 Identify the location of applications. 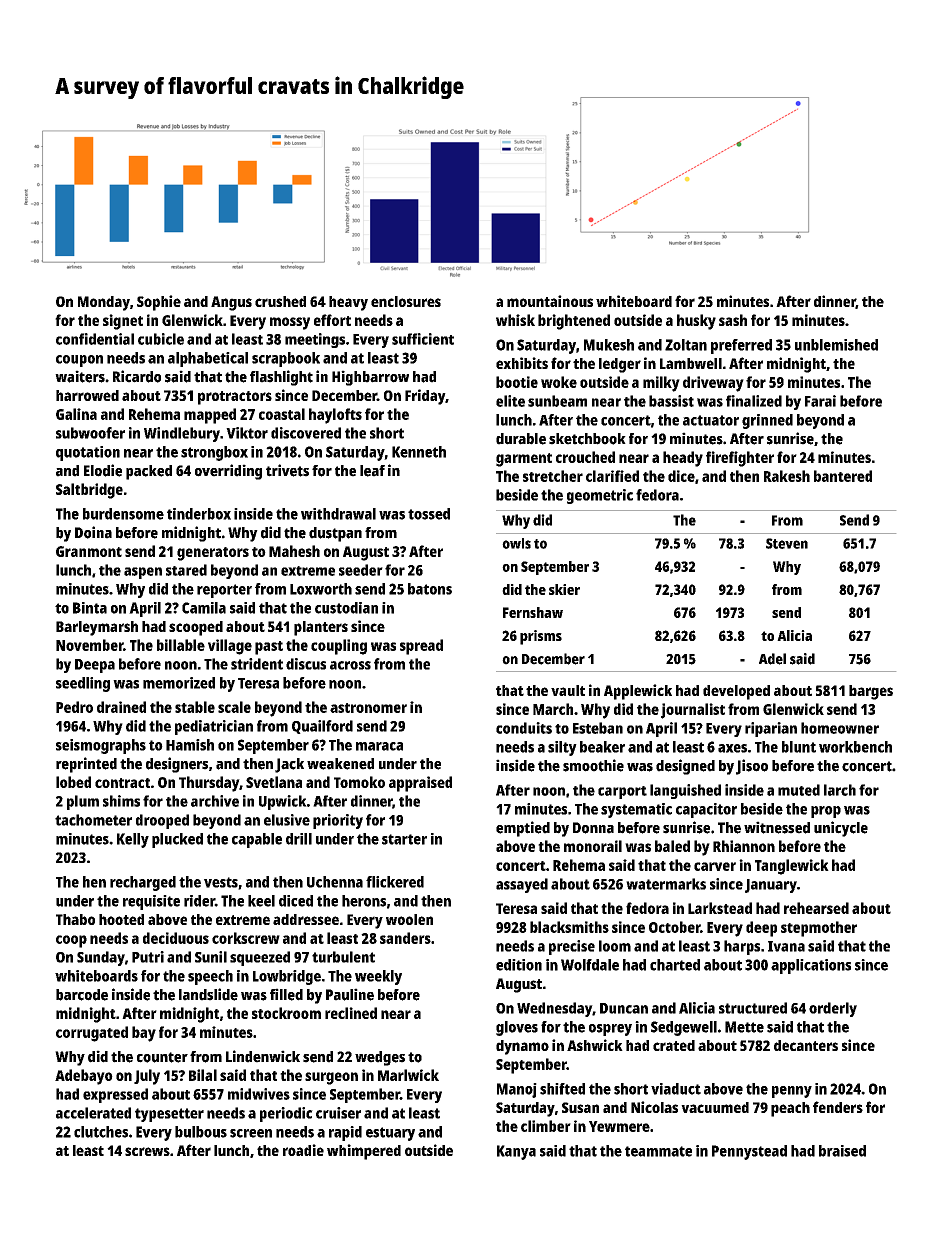
(811, 966).
